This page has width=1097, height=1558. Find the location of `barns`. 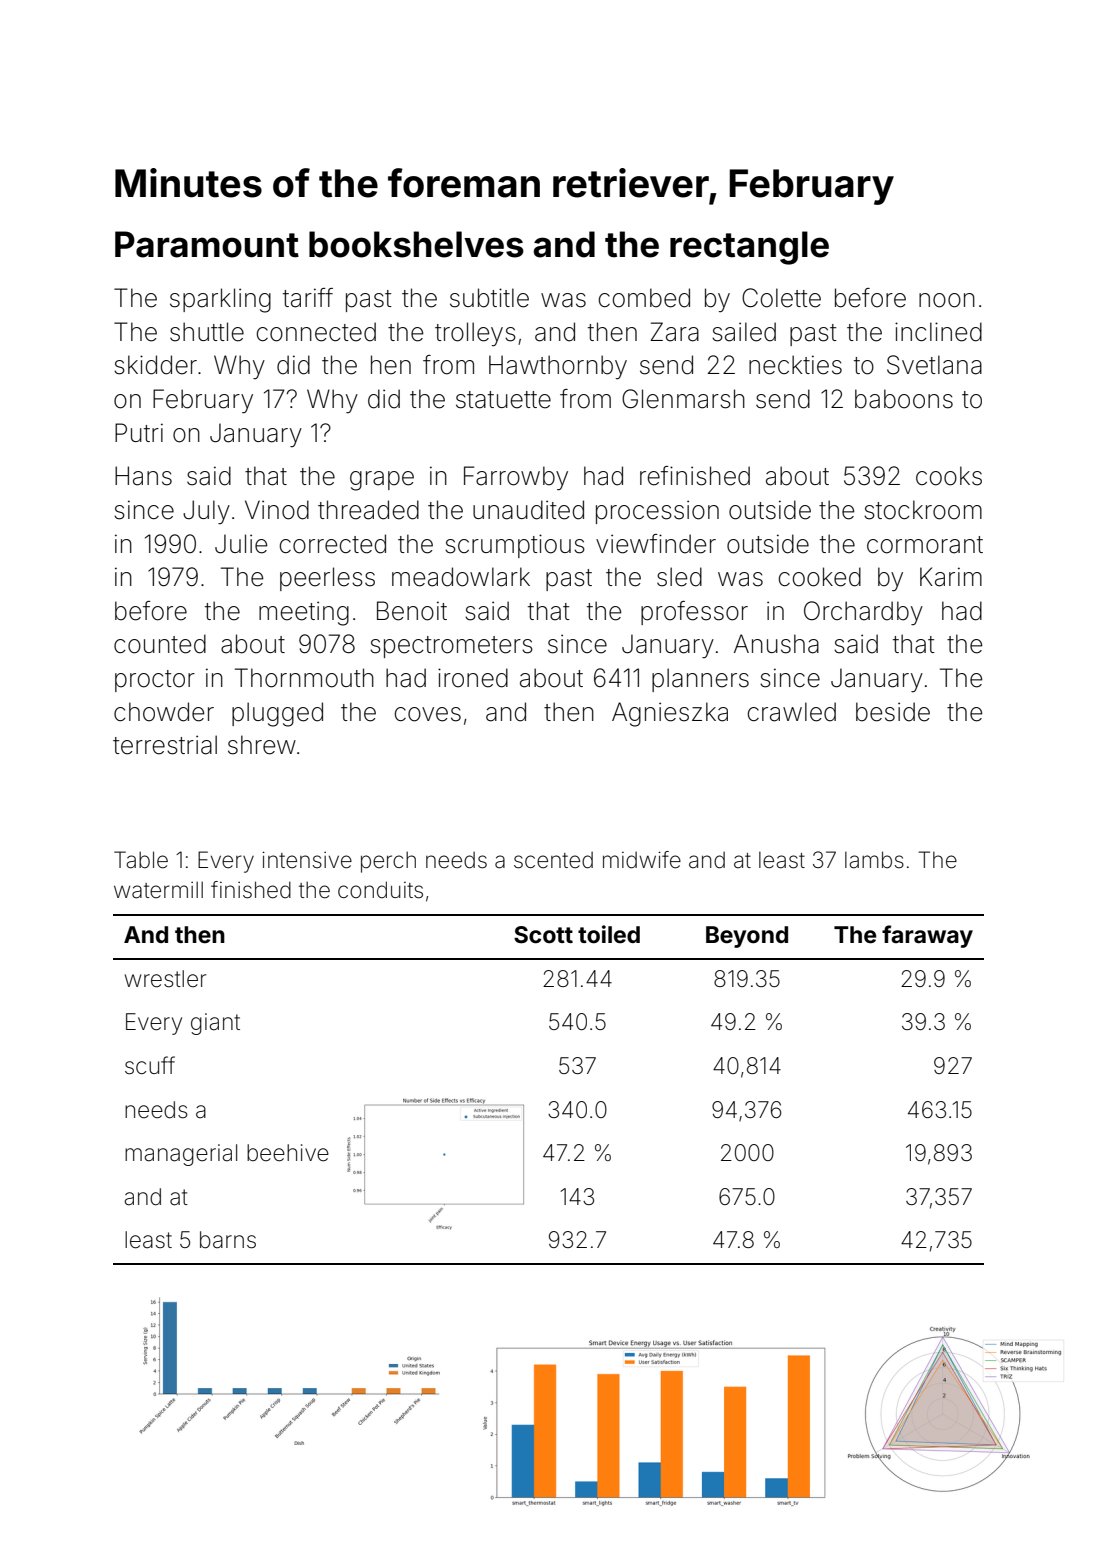

barns is located at coordinates (228, 1240).
